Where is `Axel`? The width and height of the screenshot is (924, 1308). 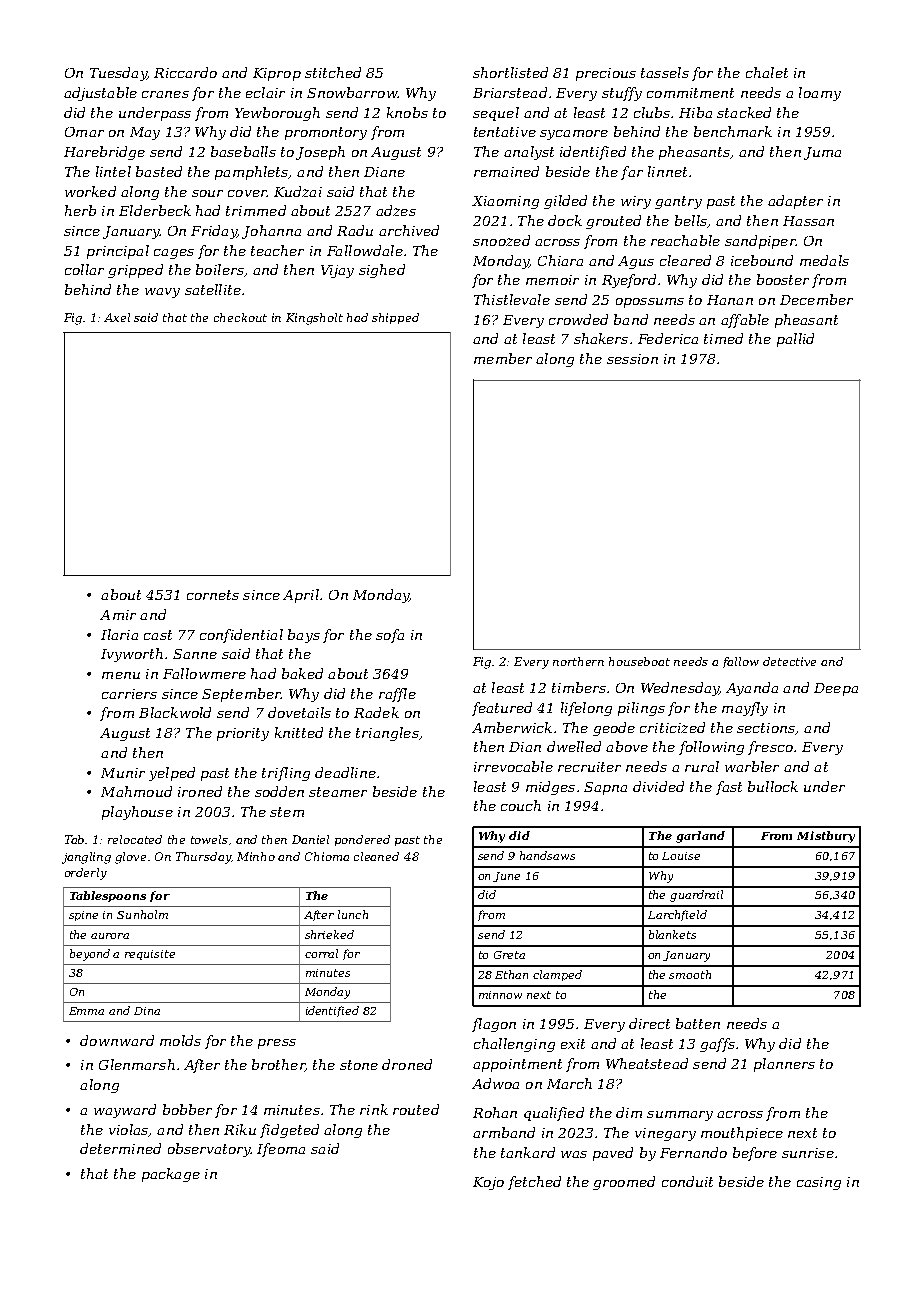
Axel is located at coordinates (117, 317).
